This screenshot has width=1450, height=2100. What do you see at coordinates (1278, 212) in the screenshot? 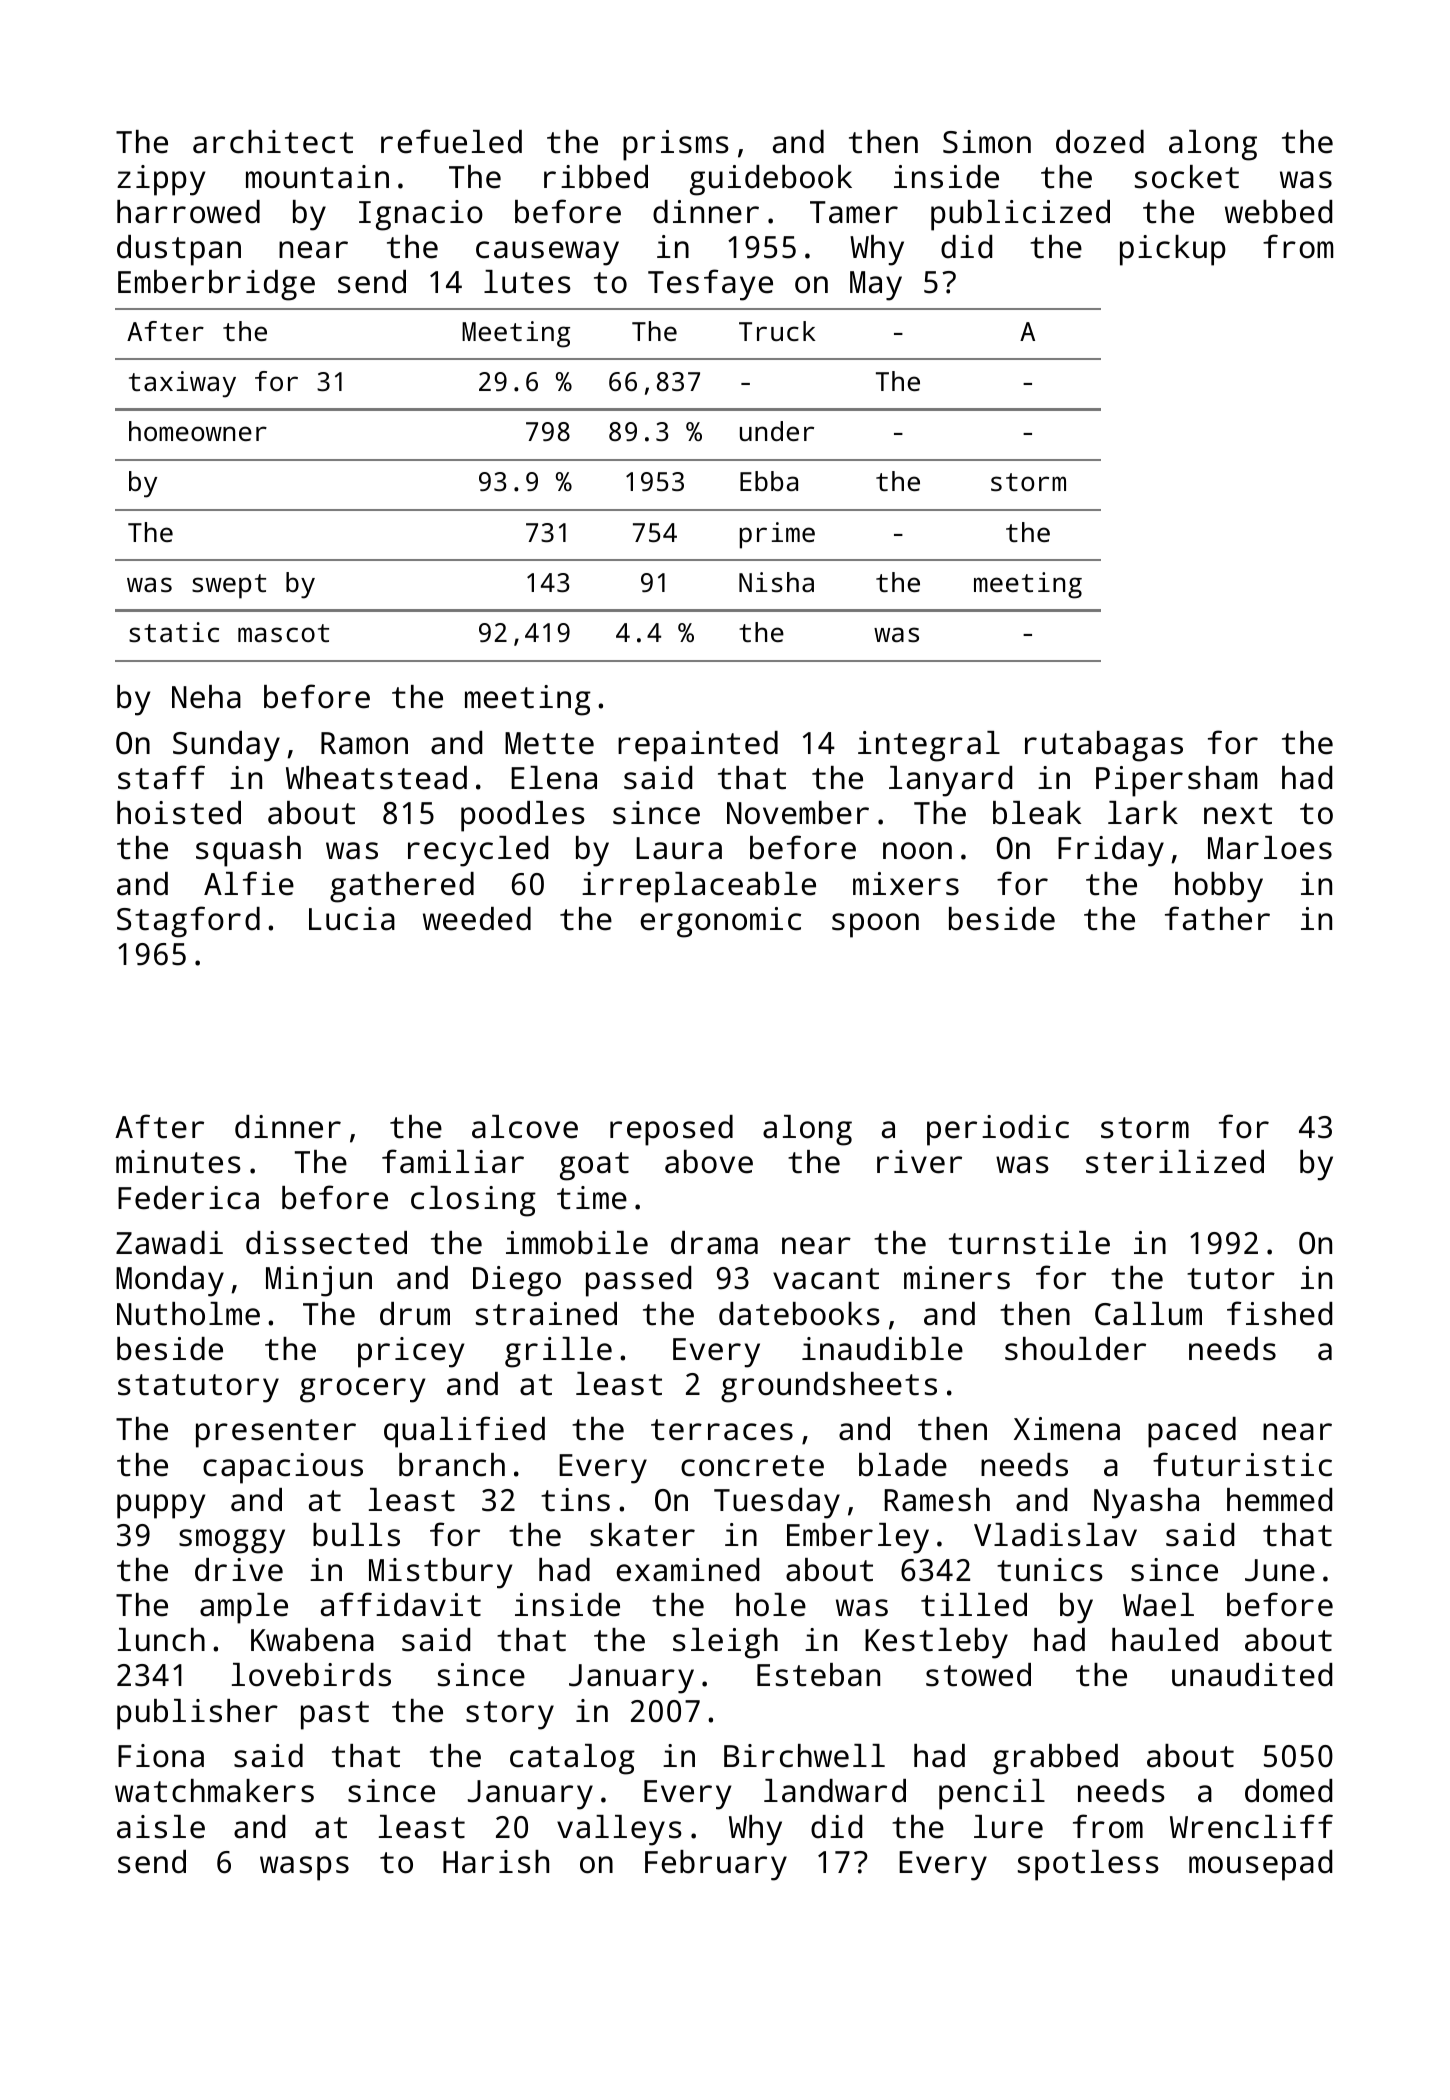
I see `webbed` at bounding box center [1278, 212].
